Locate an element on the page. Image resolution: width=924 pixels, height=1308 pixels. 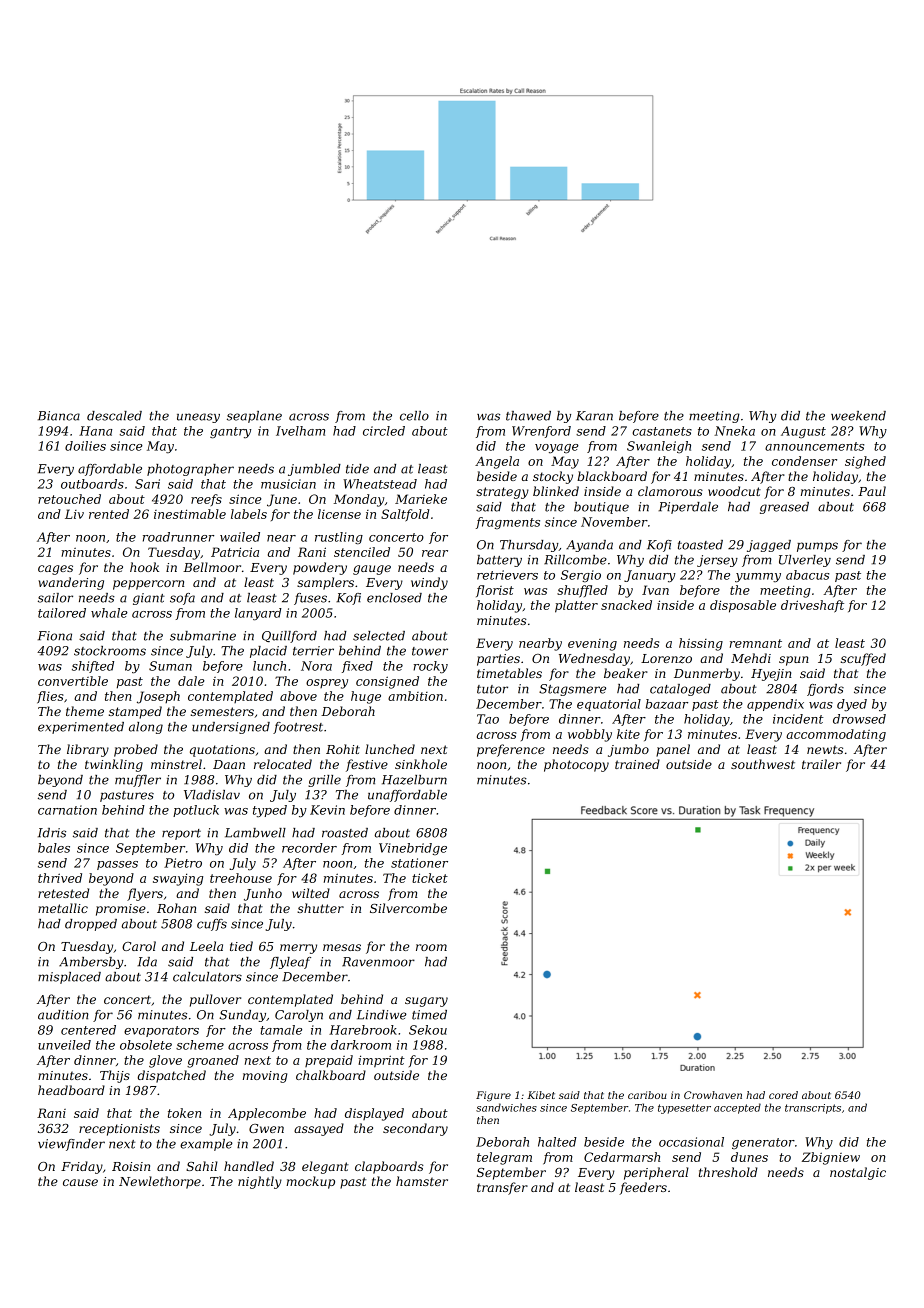
Silvercombe is located at coordinates (408, 908).
